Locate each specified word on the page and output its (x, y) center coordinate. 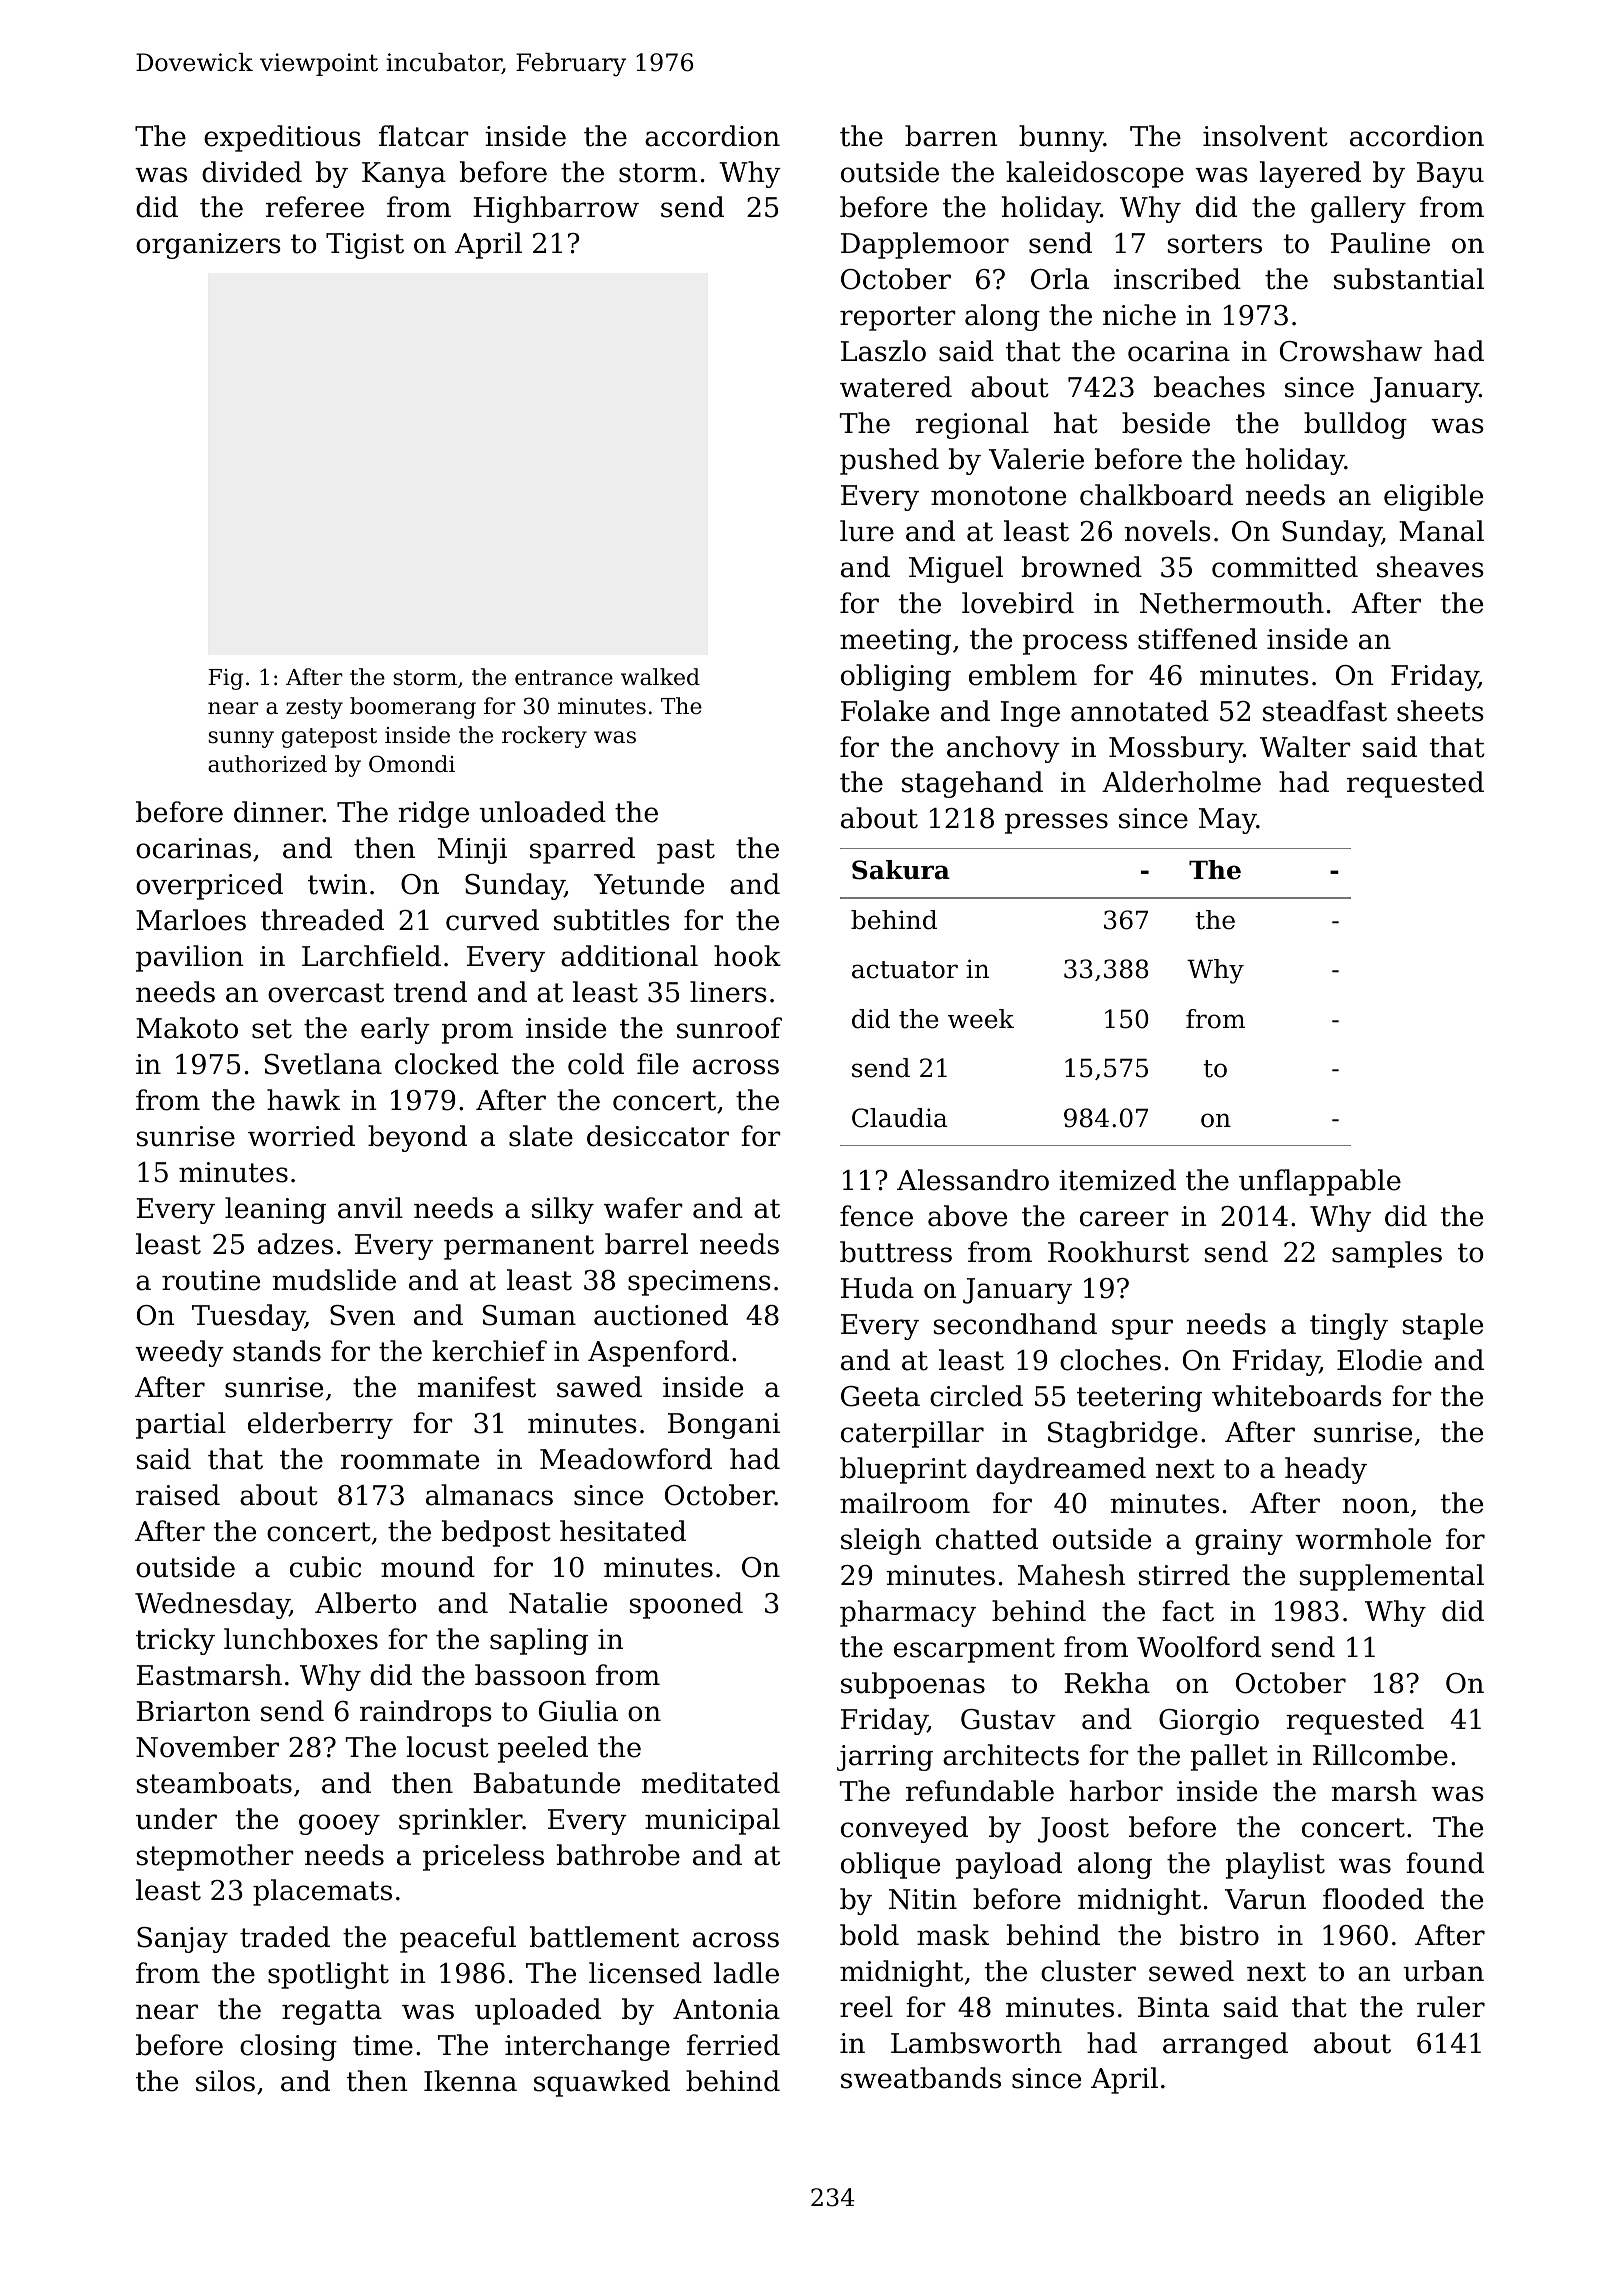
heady (1326, 1470)
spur (1142, 1329)
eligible (1433, 497)
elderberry (320, 1425)
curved (492, 920)
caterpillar (912, 1434)
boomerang (413, 708)
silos (225, 2081)
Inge (1030, 714)
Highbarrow (556, 209)
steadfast (1325, 711)
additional (629, 956)
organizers (208, 246)
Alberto (365, 1603)
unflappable (1320, 1182)
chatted (987, 1539)
